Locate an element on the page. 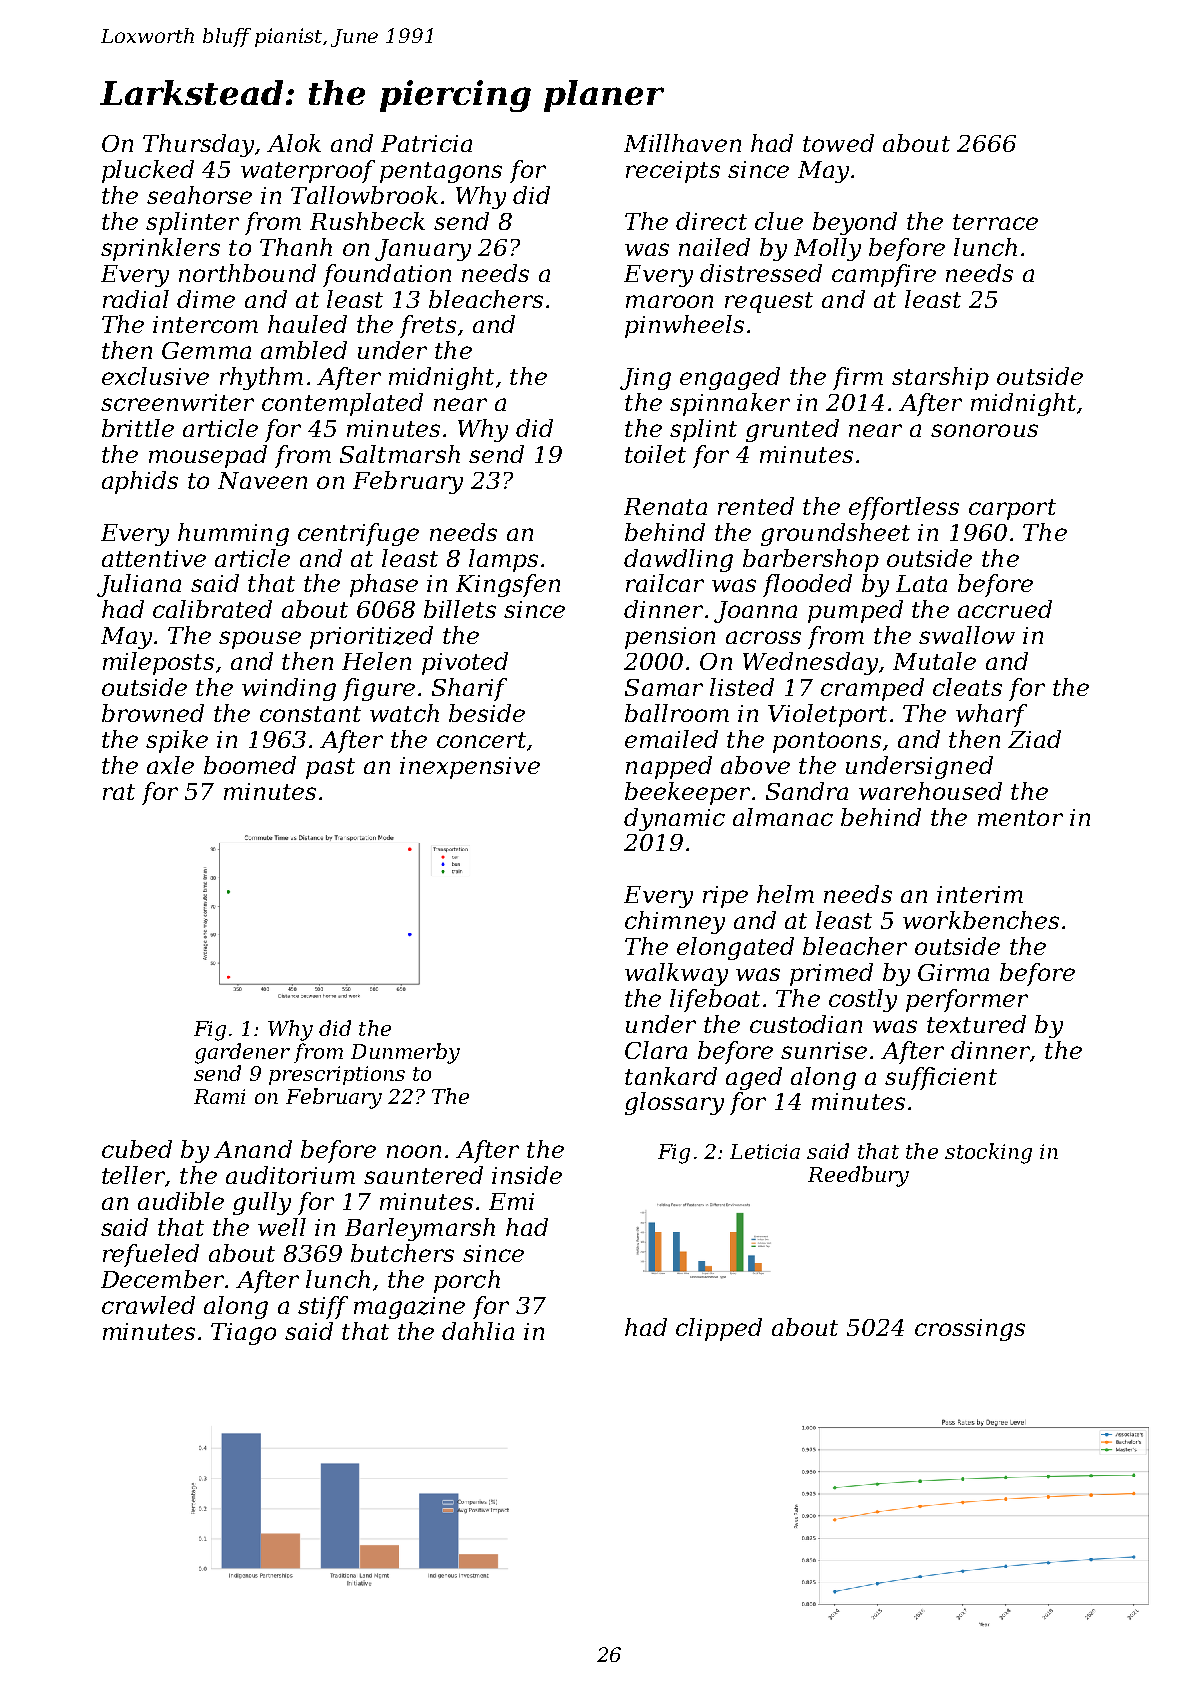  spinnaker is located at coordinates (730, 404).
